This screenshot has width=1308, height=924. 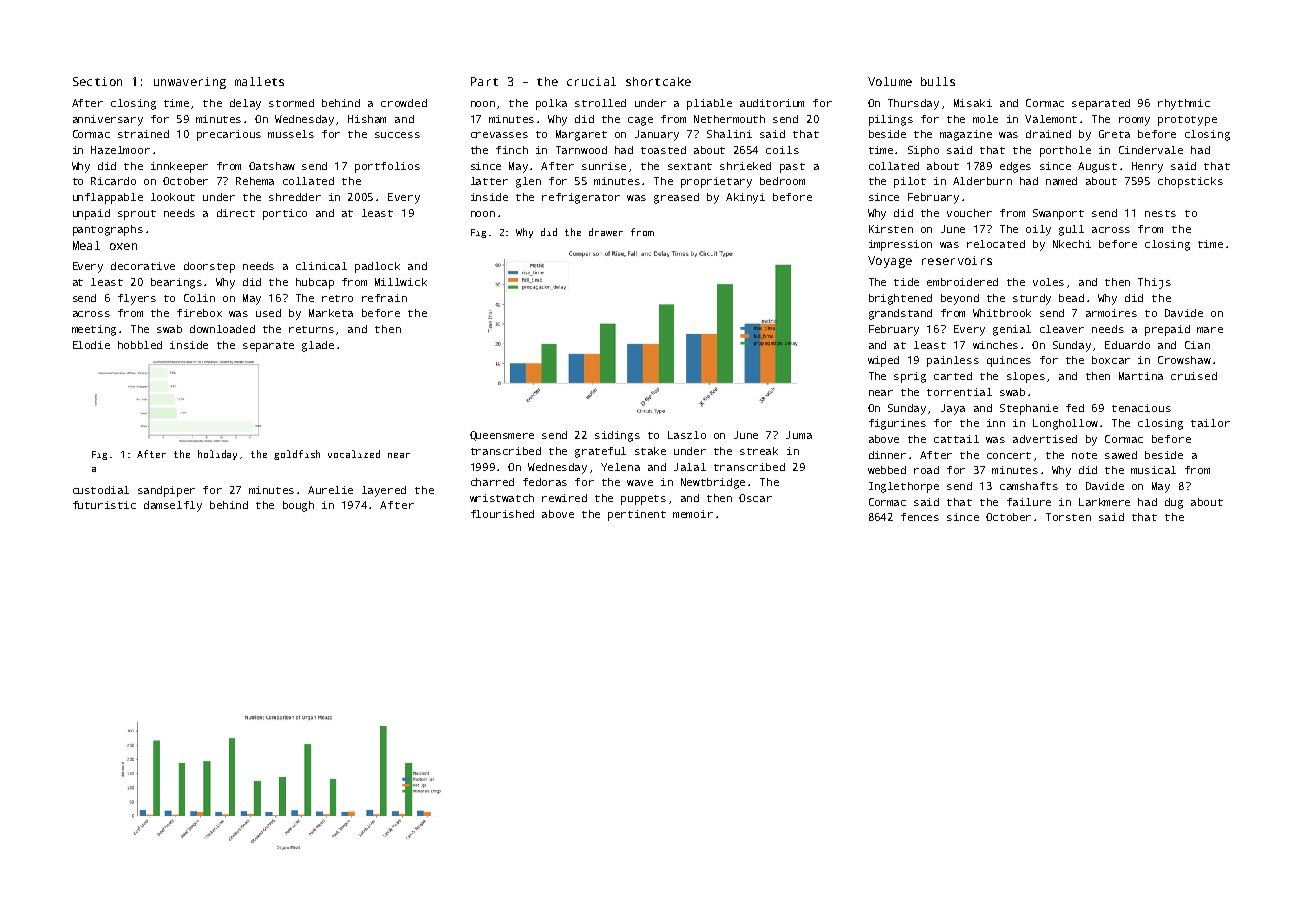 I want to click on used, so click(x=268, y=313).
